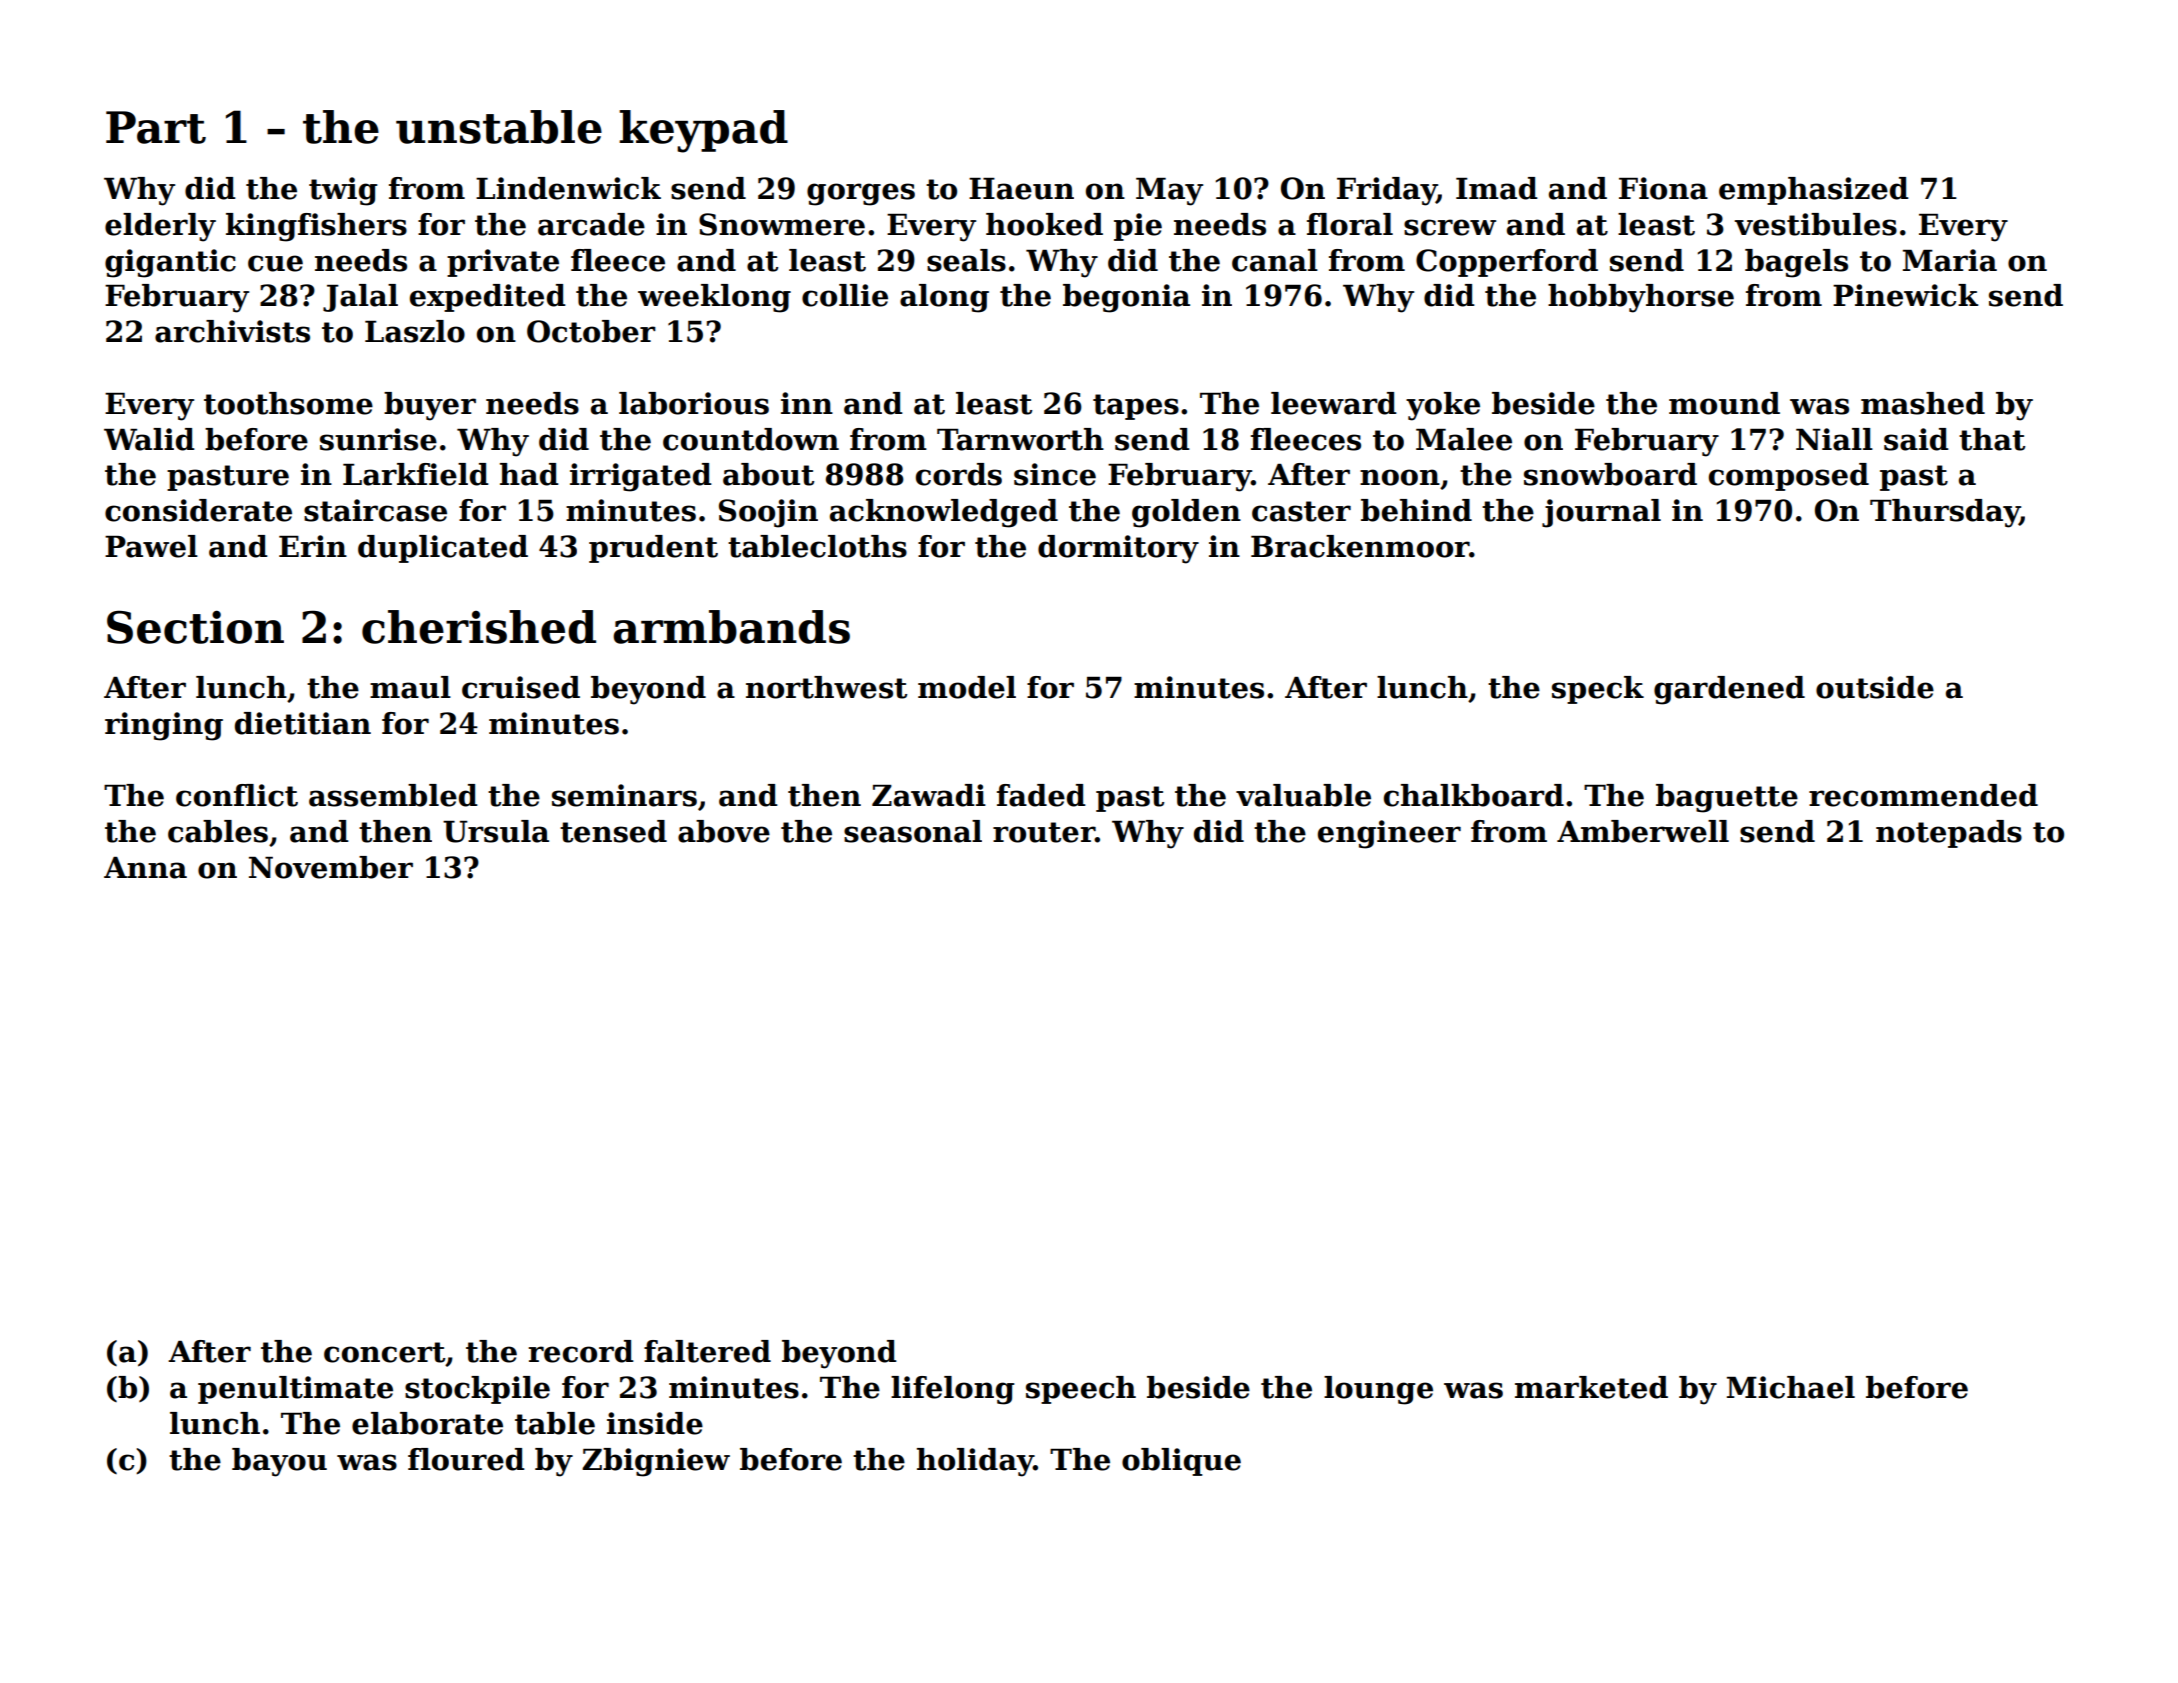 The height and width of the document is (1683, 2178). I want to click on oblique, so click(1181, 1462).
